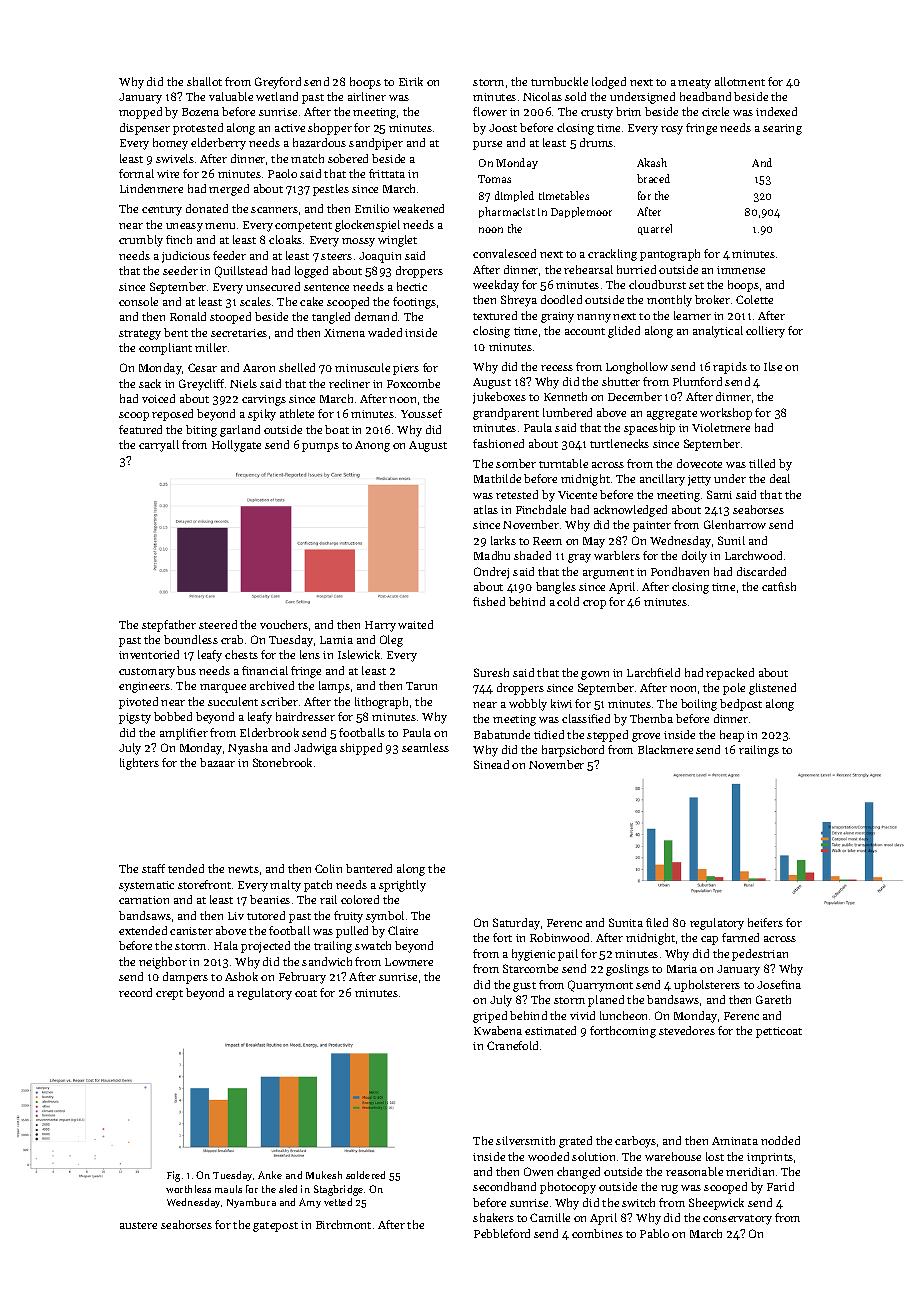  Describe the element at coordinates (406, 369) in the screenshot. I see `piers` at that location.
